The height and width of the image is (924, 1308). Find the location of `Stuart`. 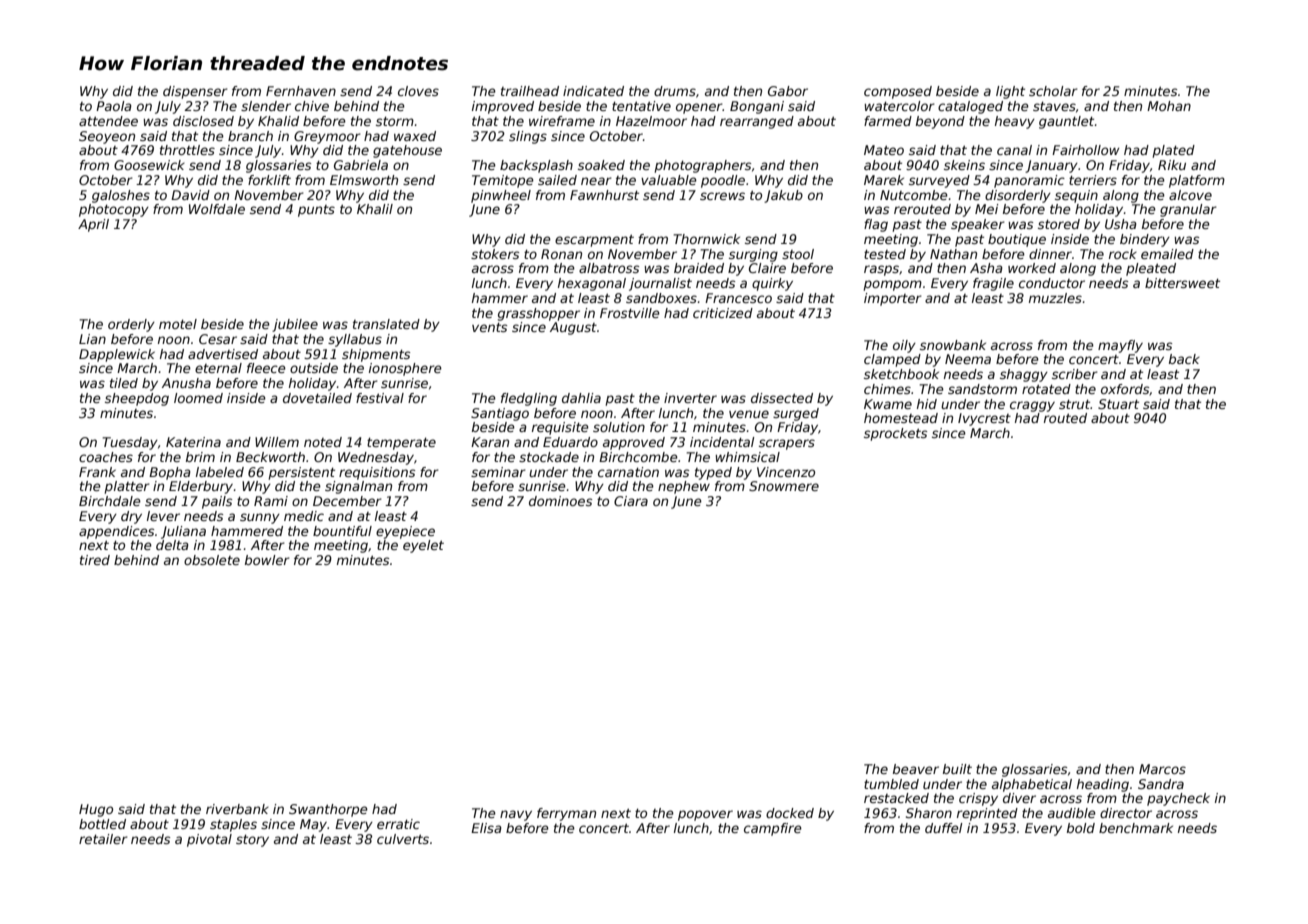

Stuart is located at coordinates (1118, 404).
